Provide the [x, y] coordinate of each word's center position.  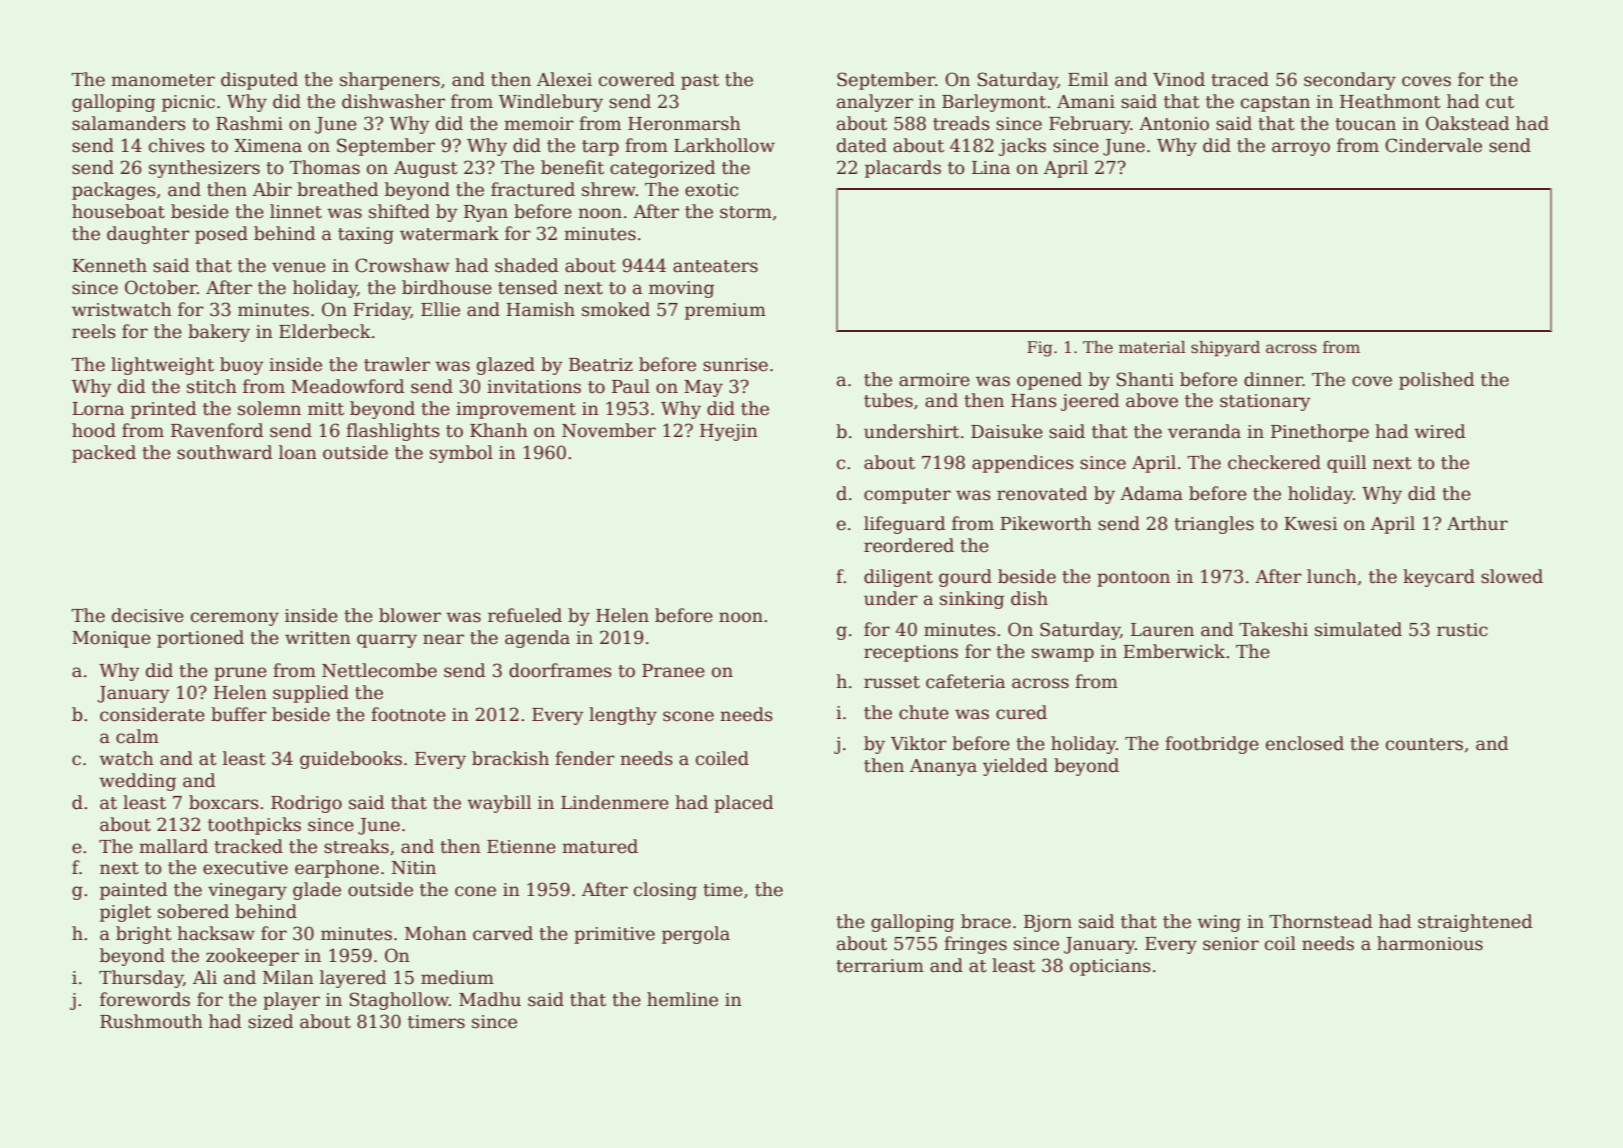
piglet [125, 913]
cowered [637, 79]
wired [1440, 431]
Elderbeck [325, 331]
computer [907, 496]
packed [104, 454]
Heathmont [1390, 101]
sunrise [735, 365]
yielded [1015, 767]
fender [585, 758]
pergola [696, 935]
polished [1437, 381]
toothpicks [254, 826]
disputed [259, 81]
